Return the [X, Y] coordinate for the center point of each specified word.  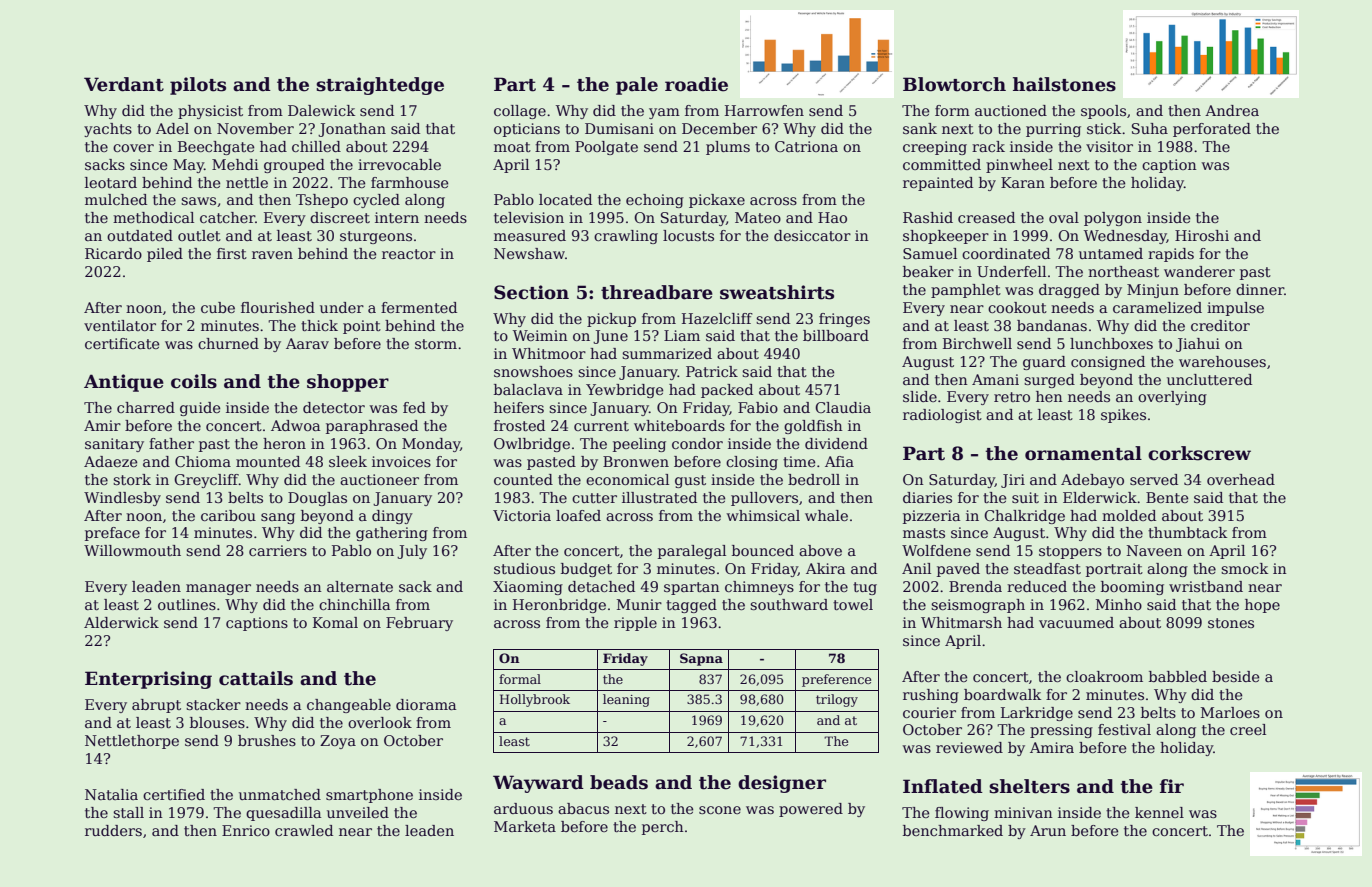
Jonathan [352, 130]
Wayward [538, 784]
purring [1053, 130]
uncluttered [1209, 379]
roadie [696, 84]
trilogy [837, 700]
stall [128, 812]
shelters [1029, 786]
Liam [682, 335]
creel [1248, 729]
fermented [419, 307]
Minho [1119, 604]
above [820, 550]
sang [278, 518]
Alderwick [121, 622]
